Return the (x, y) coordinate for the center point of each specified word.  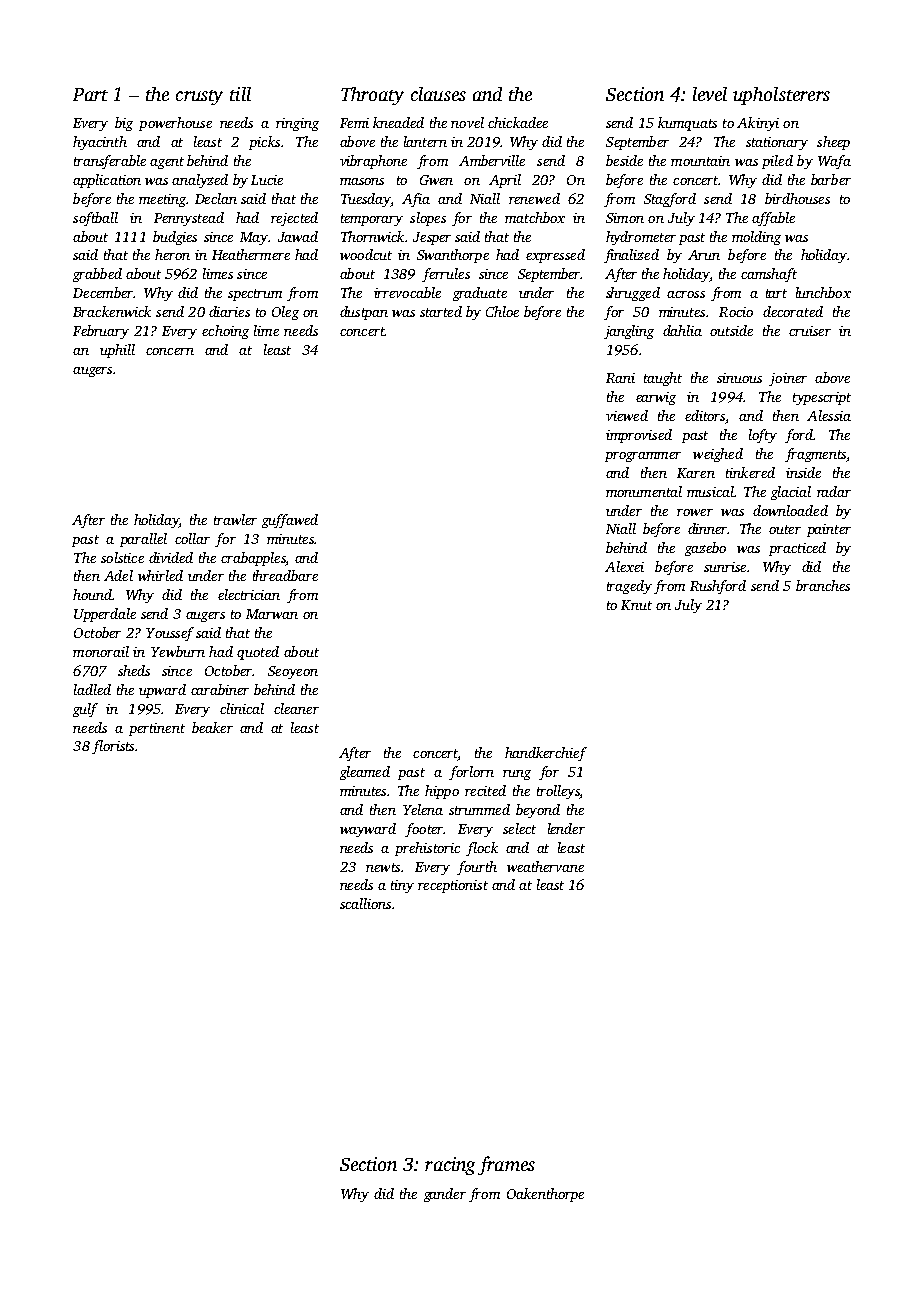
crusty (199, 97)
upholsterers (781, 96)
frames (506, 1165)
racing (450, 1166)
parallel (143, 540)
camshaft (769, 275)
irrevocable (407, 292)
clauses (438, 94)
